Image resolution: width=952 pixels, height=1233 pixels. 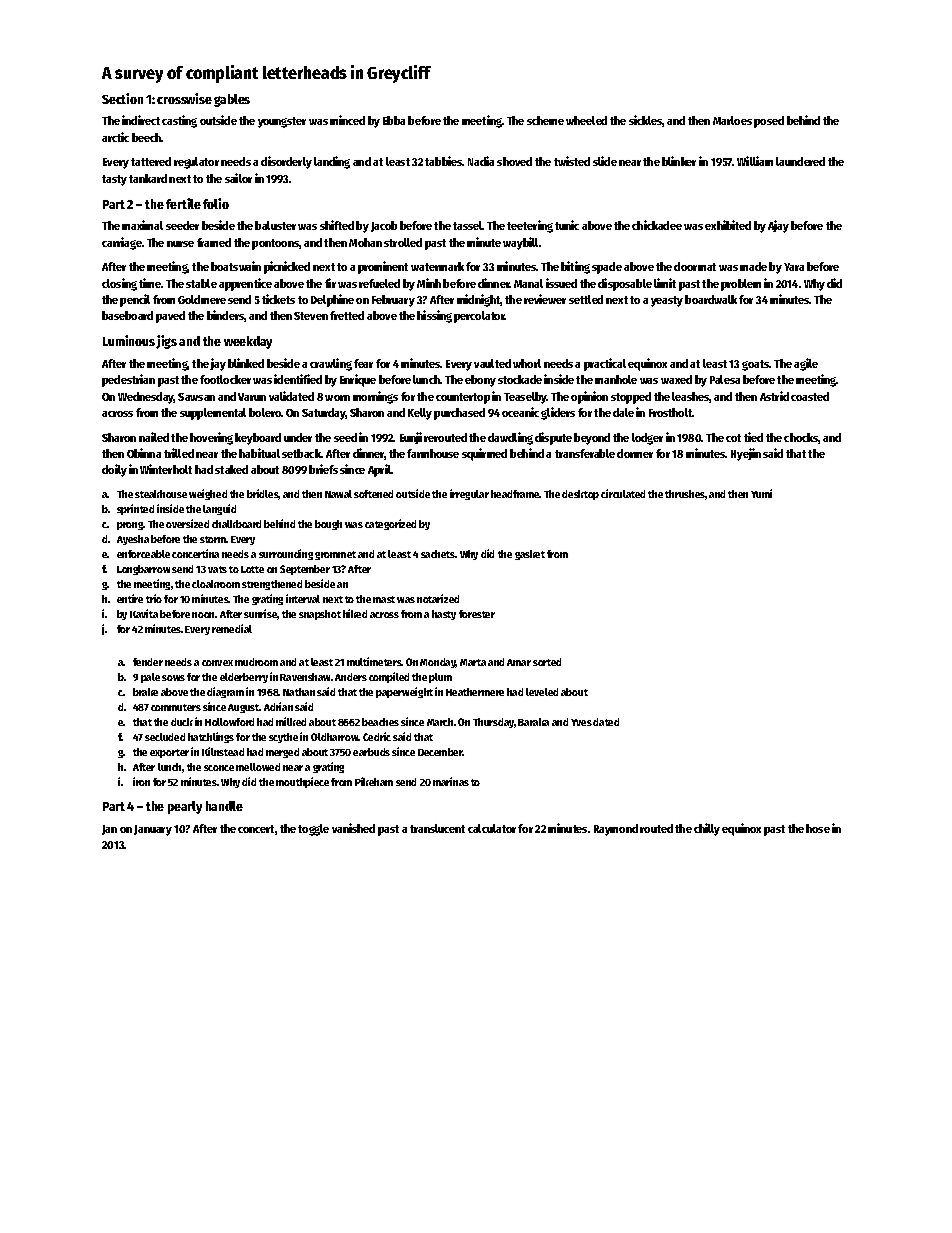 What do you see at coordinates (383, 267) in the screenshot?
I see `prominent` at bounding box center [383, 267].
